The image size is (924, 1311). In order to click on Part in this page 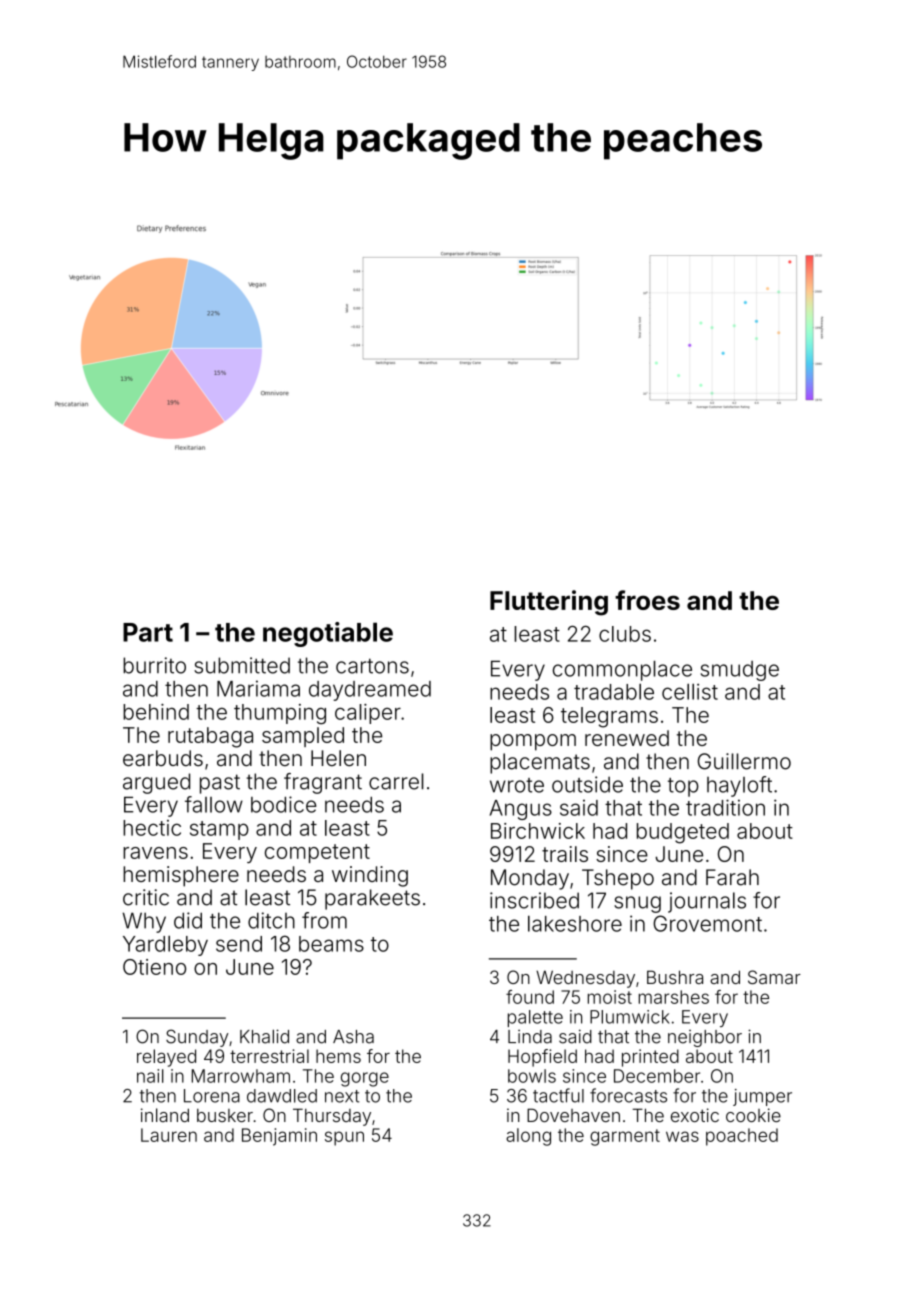, I will do `click(148, 632)`.
